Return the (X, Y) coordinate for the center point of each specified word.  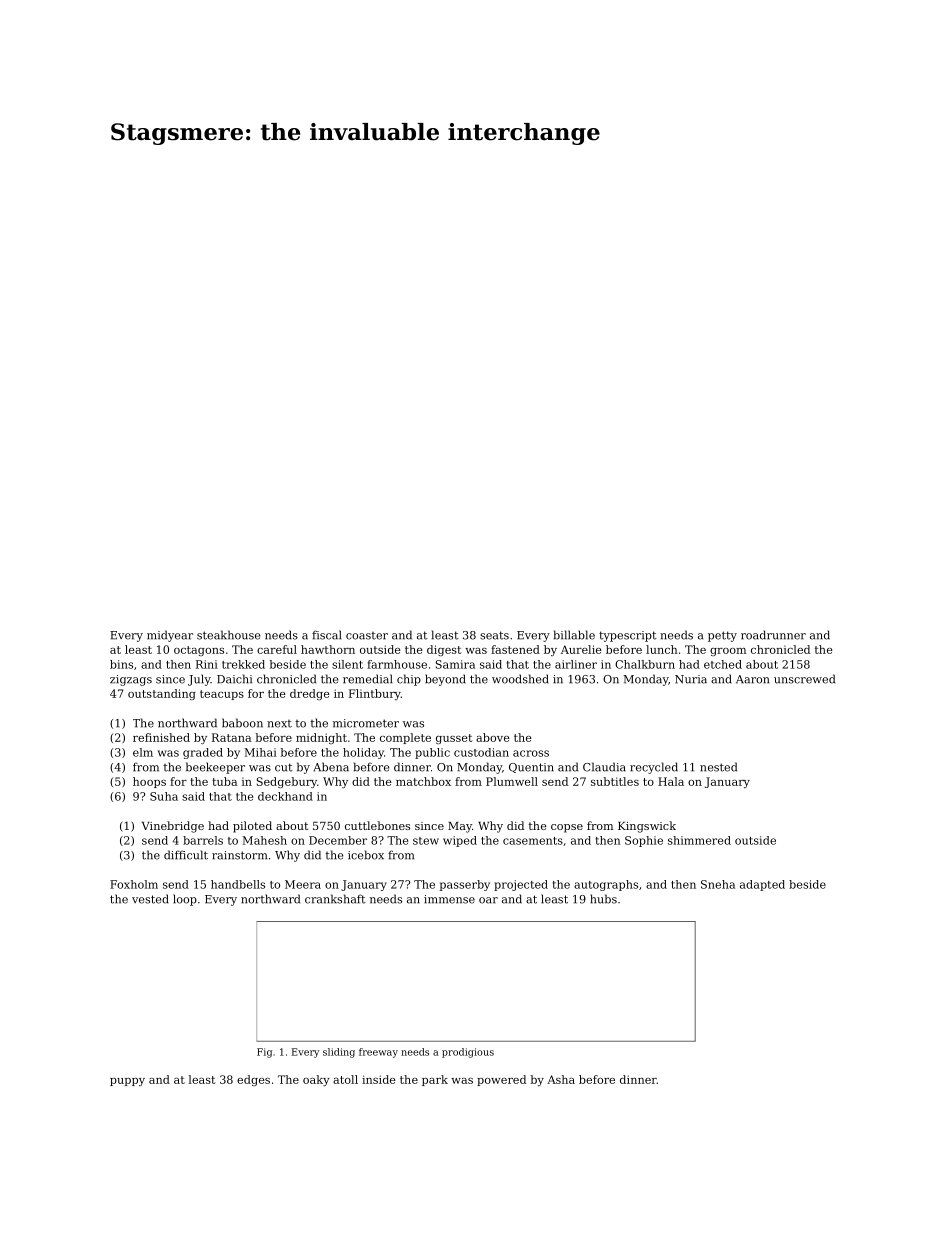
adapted (762, 885)
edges (253, 1080)
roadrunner (773, 635)
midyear (170, 636)
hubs (603, 899)
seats (494, 635)
